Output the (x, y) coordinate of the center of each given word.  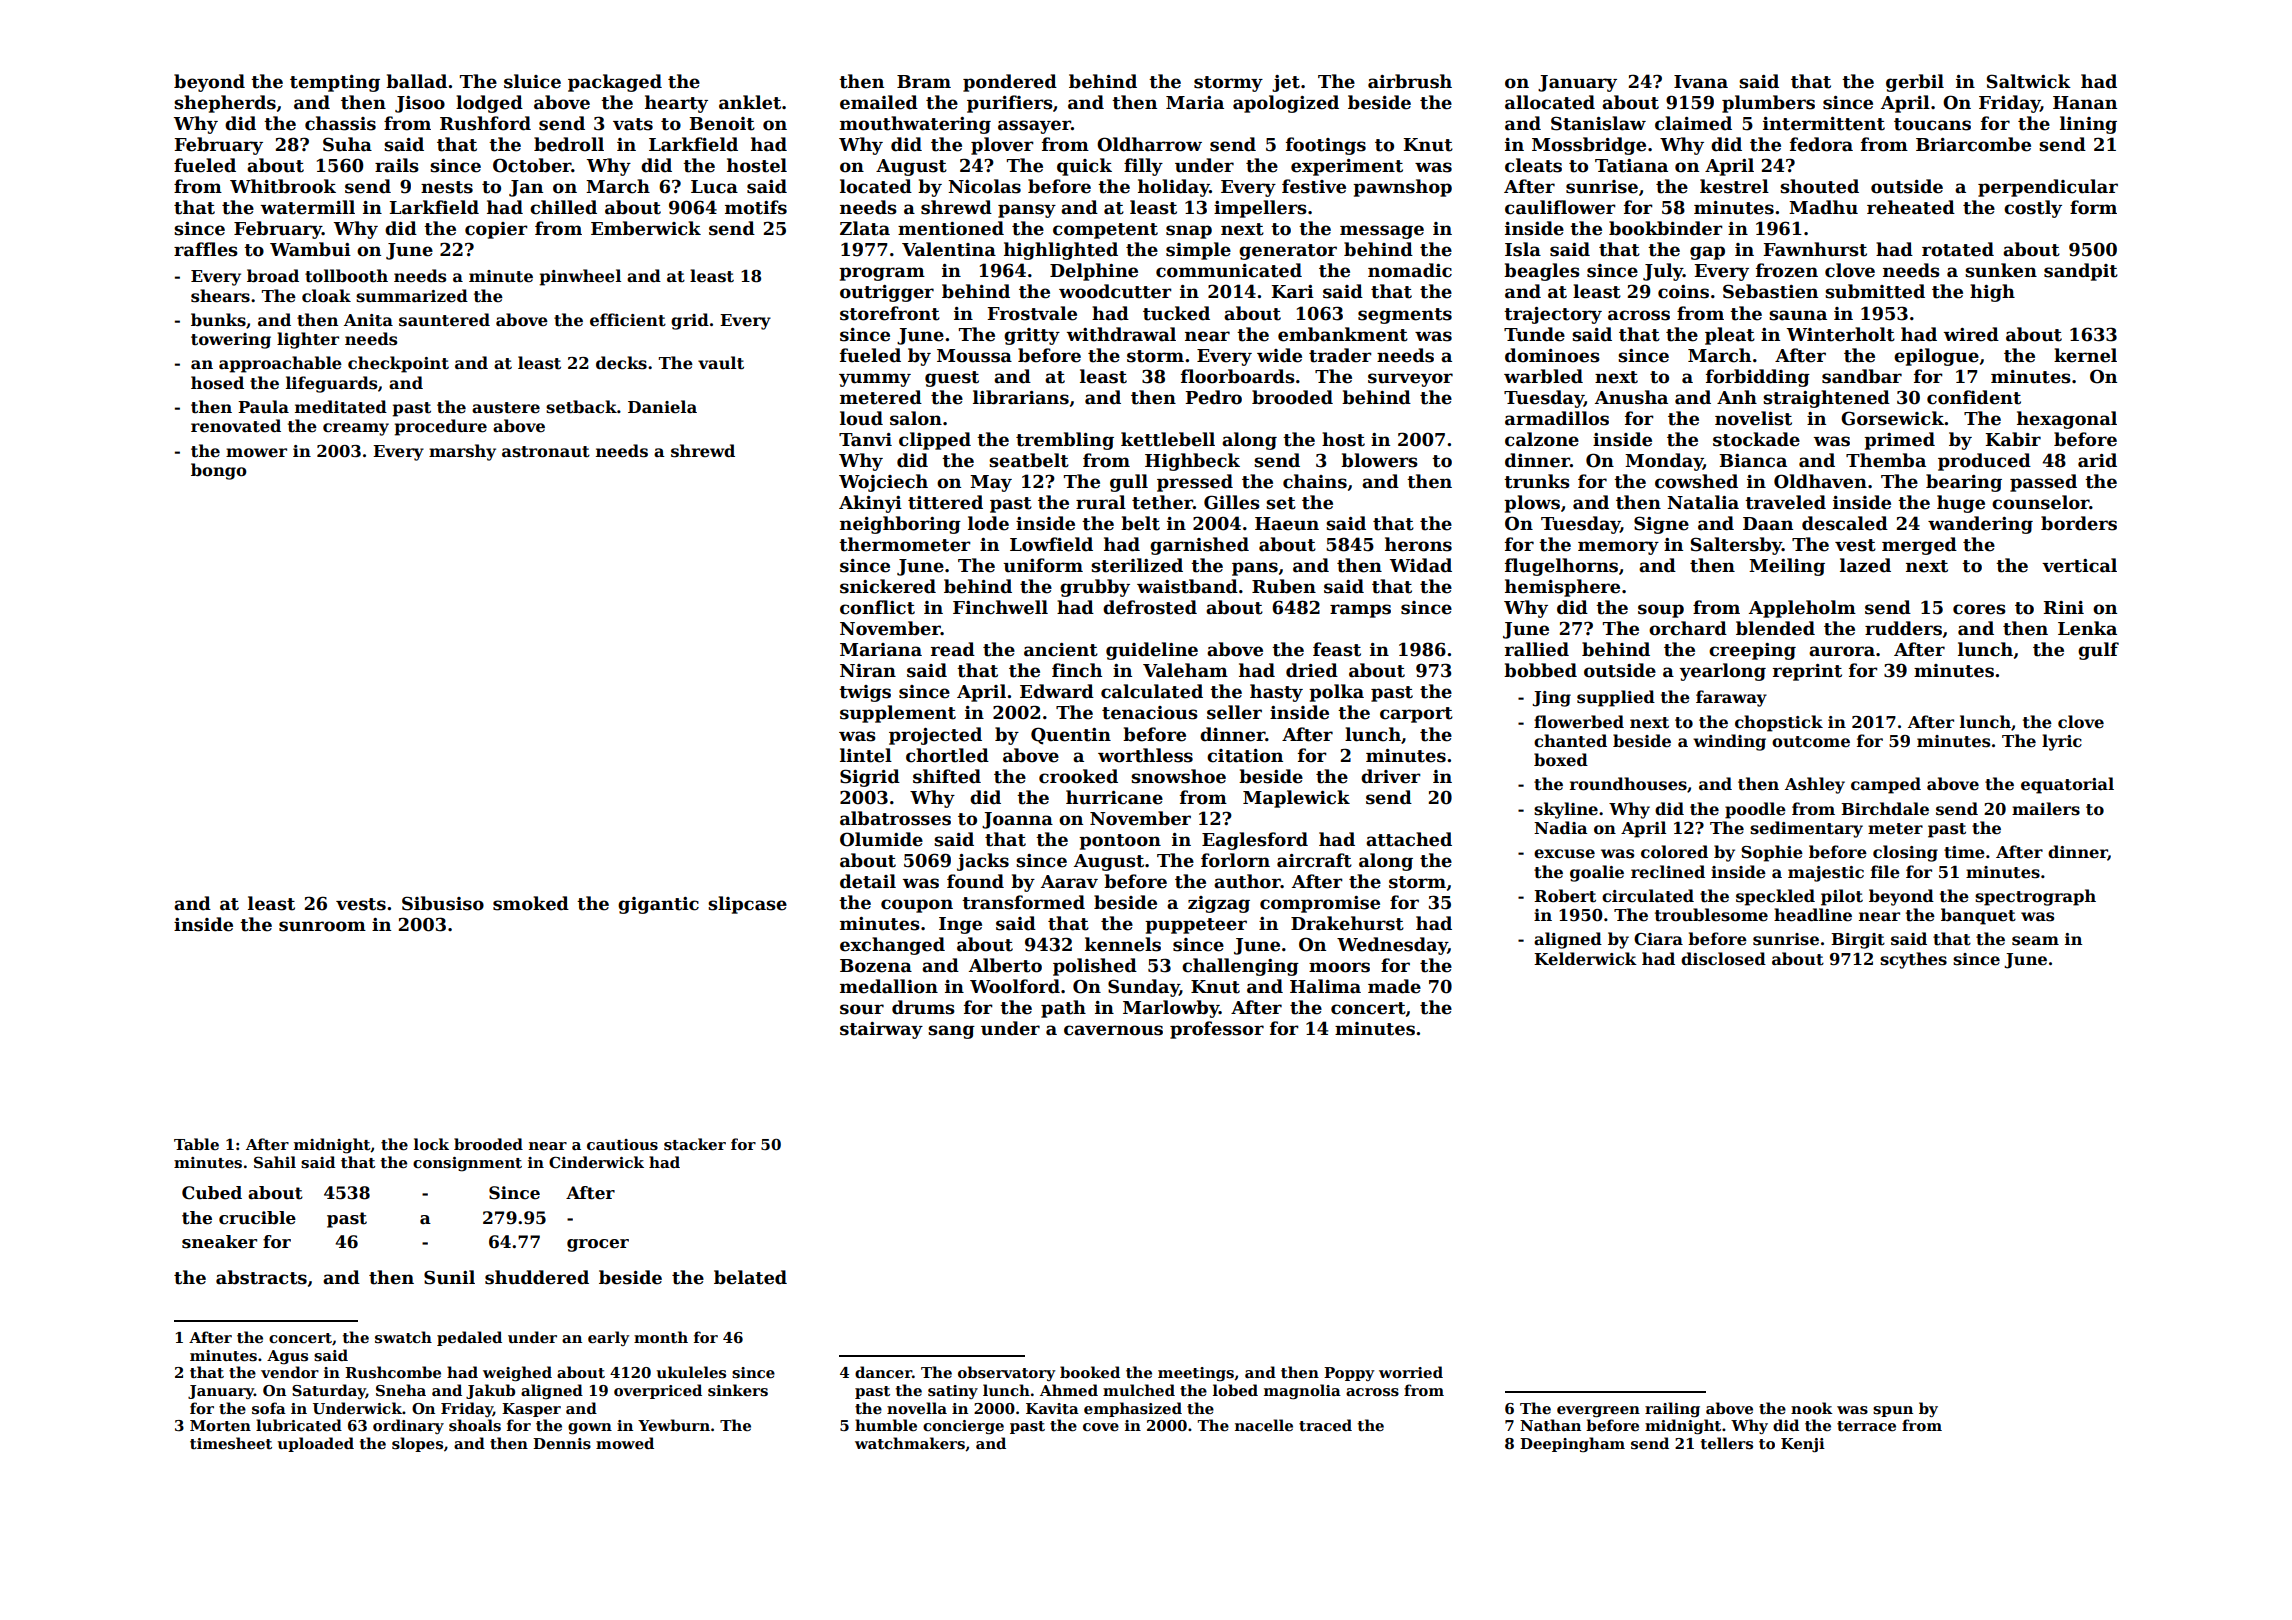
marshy (462, 452)
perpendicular (2048, 188)
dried (1312, 670)
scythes (1913, 960)
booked (1090, 1372)
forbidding (1758, 378)
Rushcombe (393, 1372)
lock (431, 1144)
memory (1618, 548)
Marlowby (1171, 1009)
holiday (1174, 188)
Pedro (1213, 397)
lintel (866, 755)
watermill (308, 207)
